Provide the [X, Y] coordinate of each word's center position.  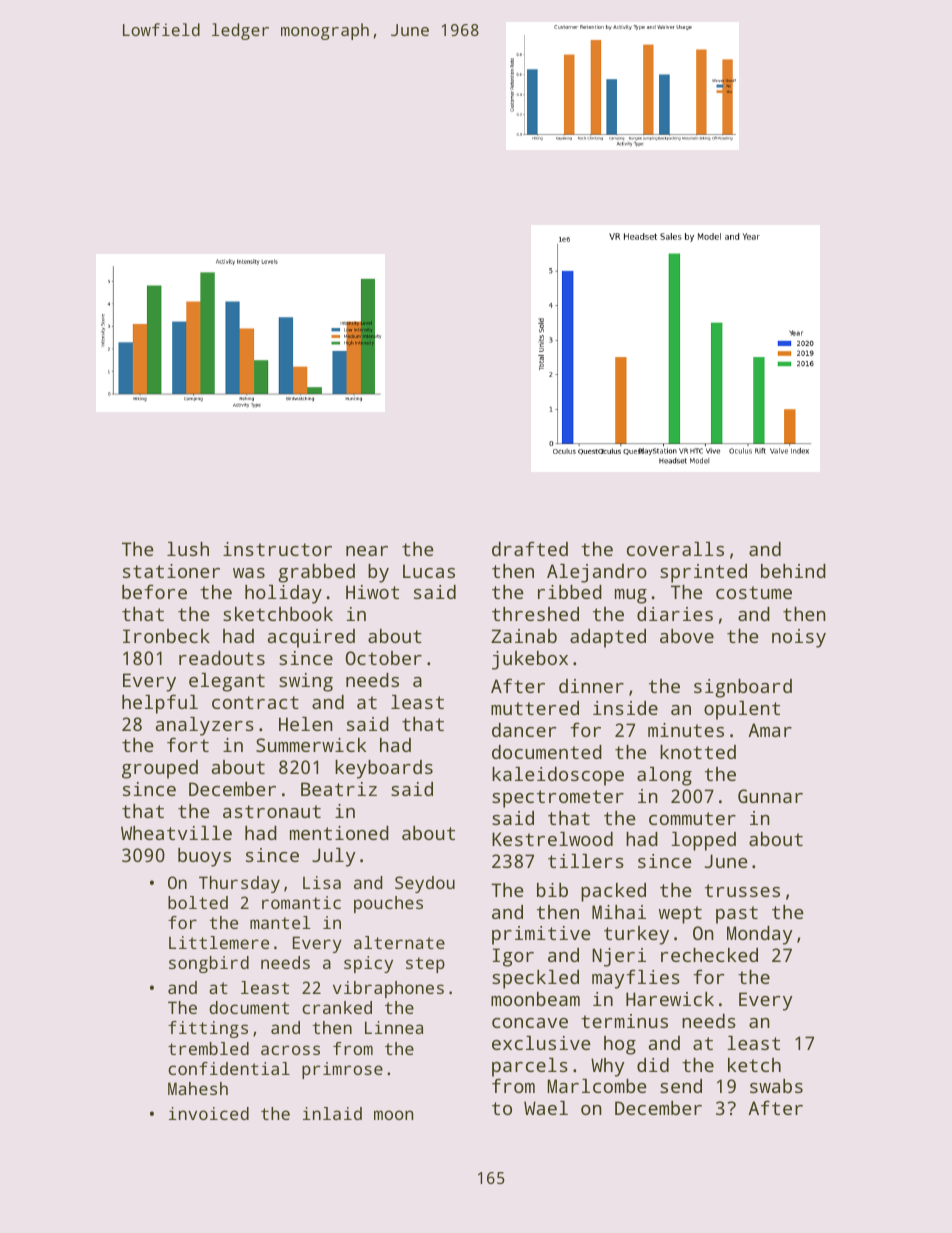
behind [793, 571]
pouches [388, 904]
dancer [524, 730]
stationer [171, 571]
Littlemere [219, 942]
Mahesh [198, 1088]
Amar [770, 730]
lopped [703, 841]
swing [306, 682]
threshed [535, 614]
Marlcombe [597, 1086]
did [653, 1065]
